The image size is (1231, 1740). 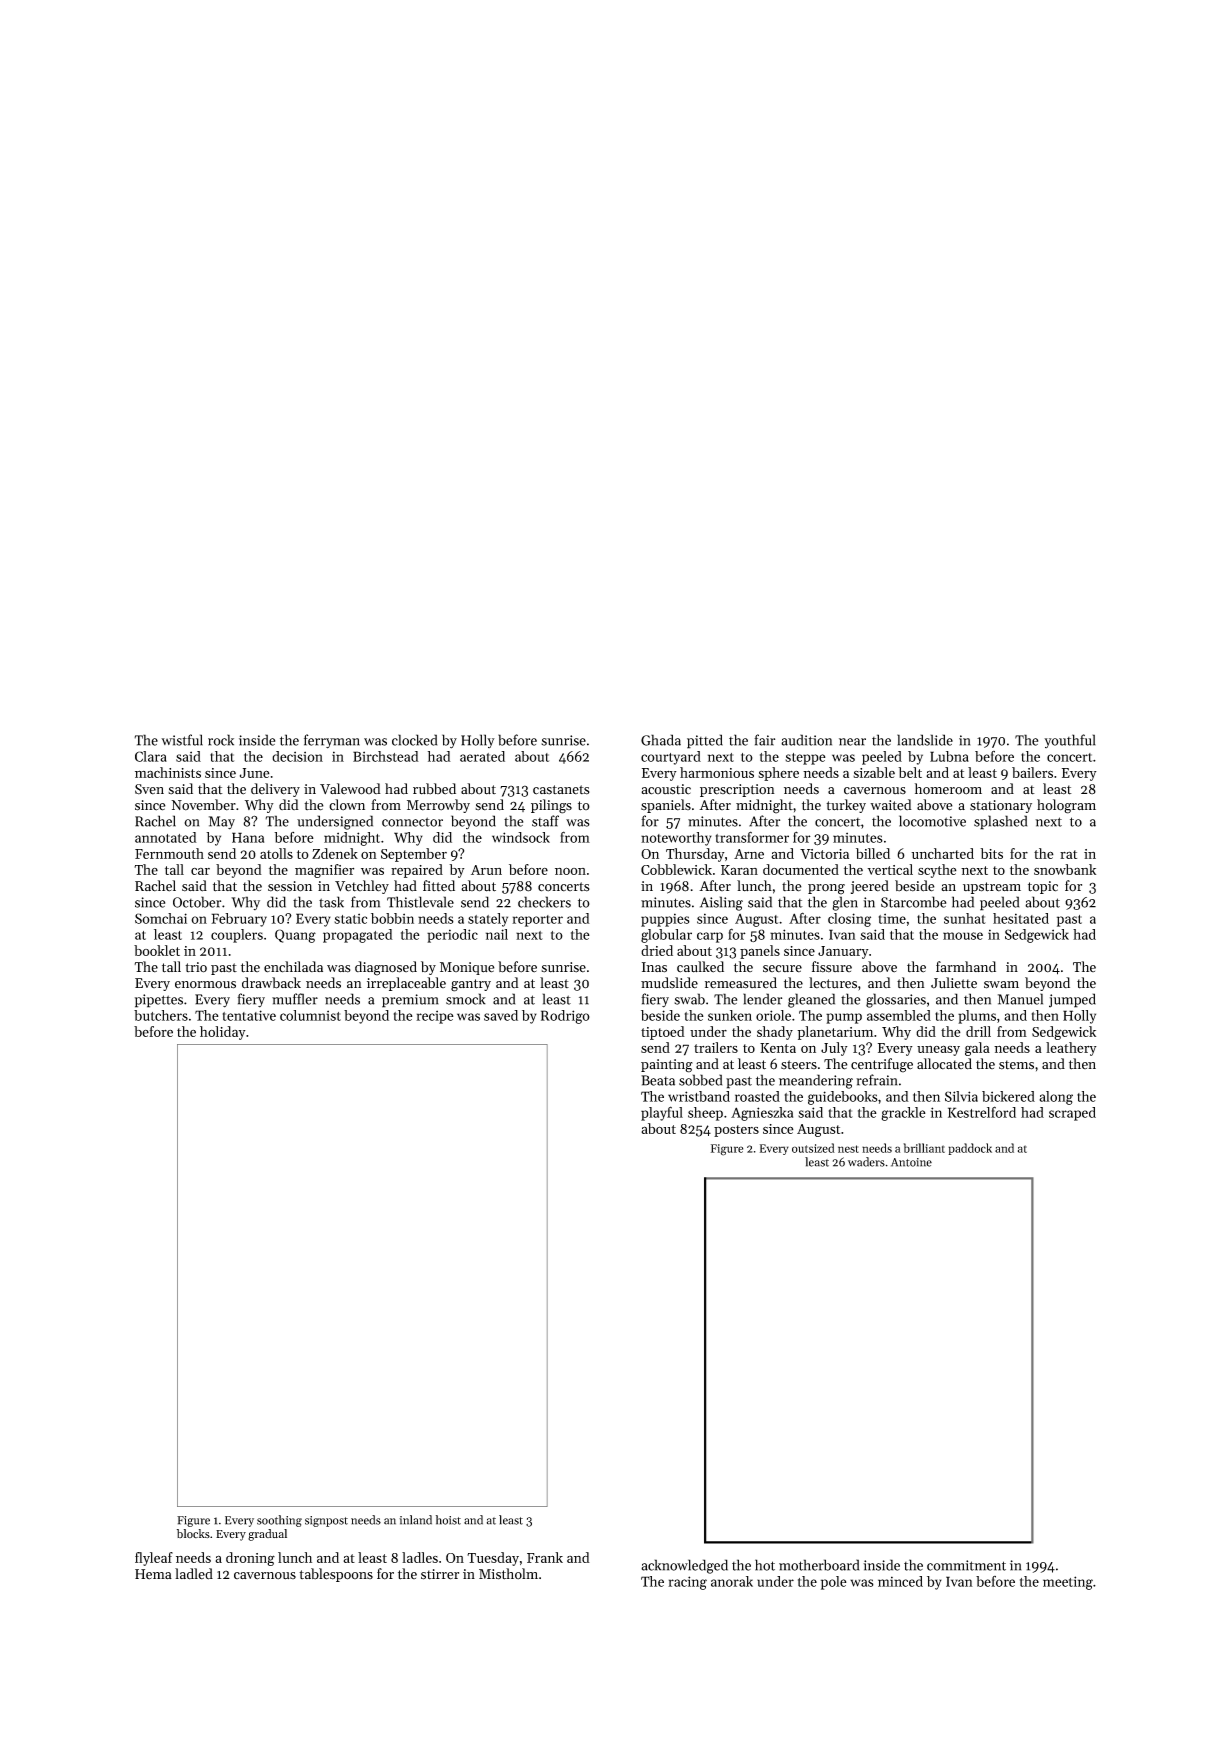 What do you see at coordinates (970, 1149) in the page?
I see `paddock` at bounding box center [970, 1149].
